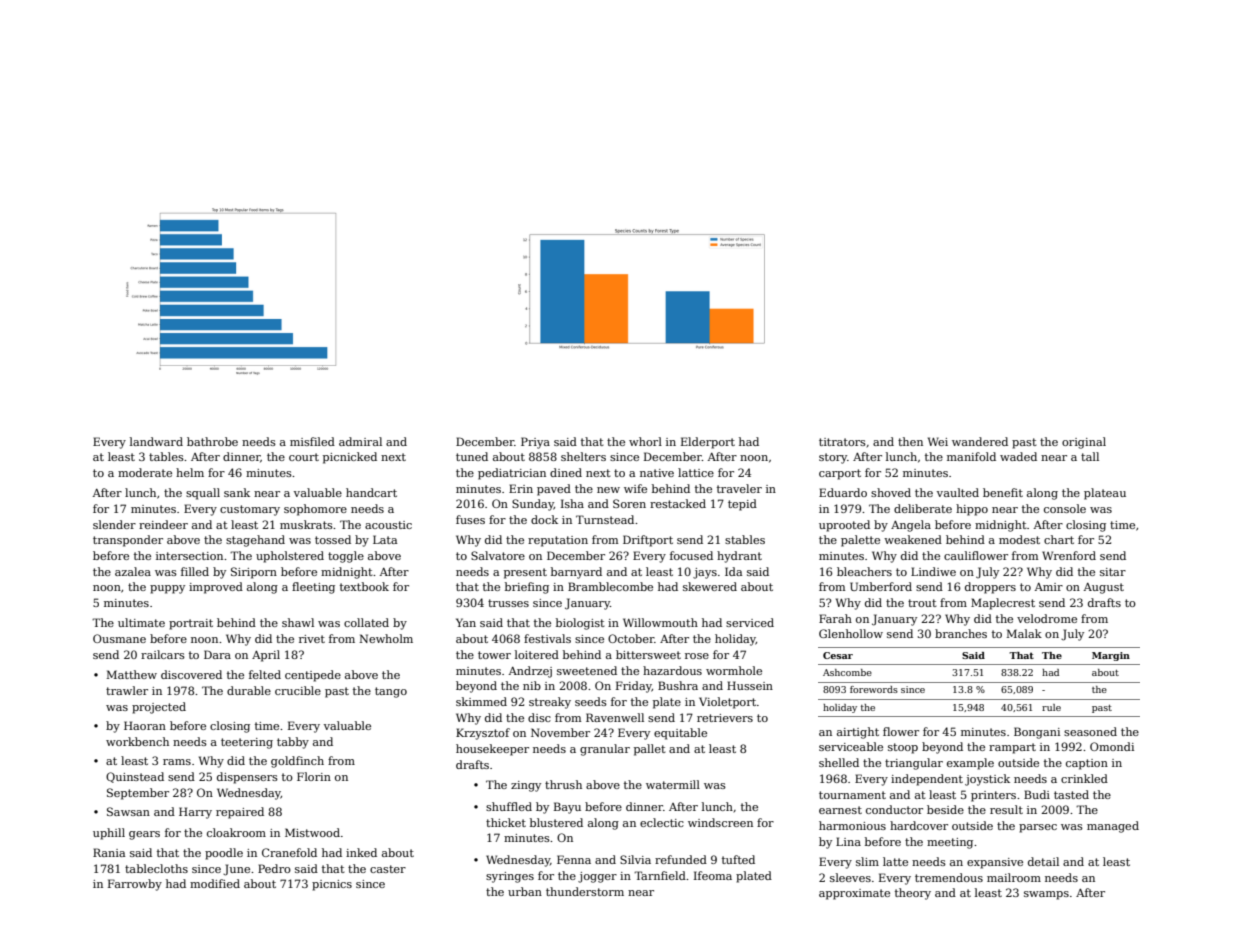  What do you see at coordinates (840, 474) in the screenshot?
I see `carport` at bounding box center [840, 474].
